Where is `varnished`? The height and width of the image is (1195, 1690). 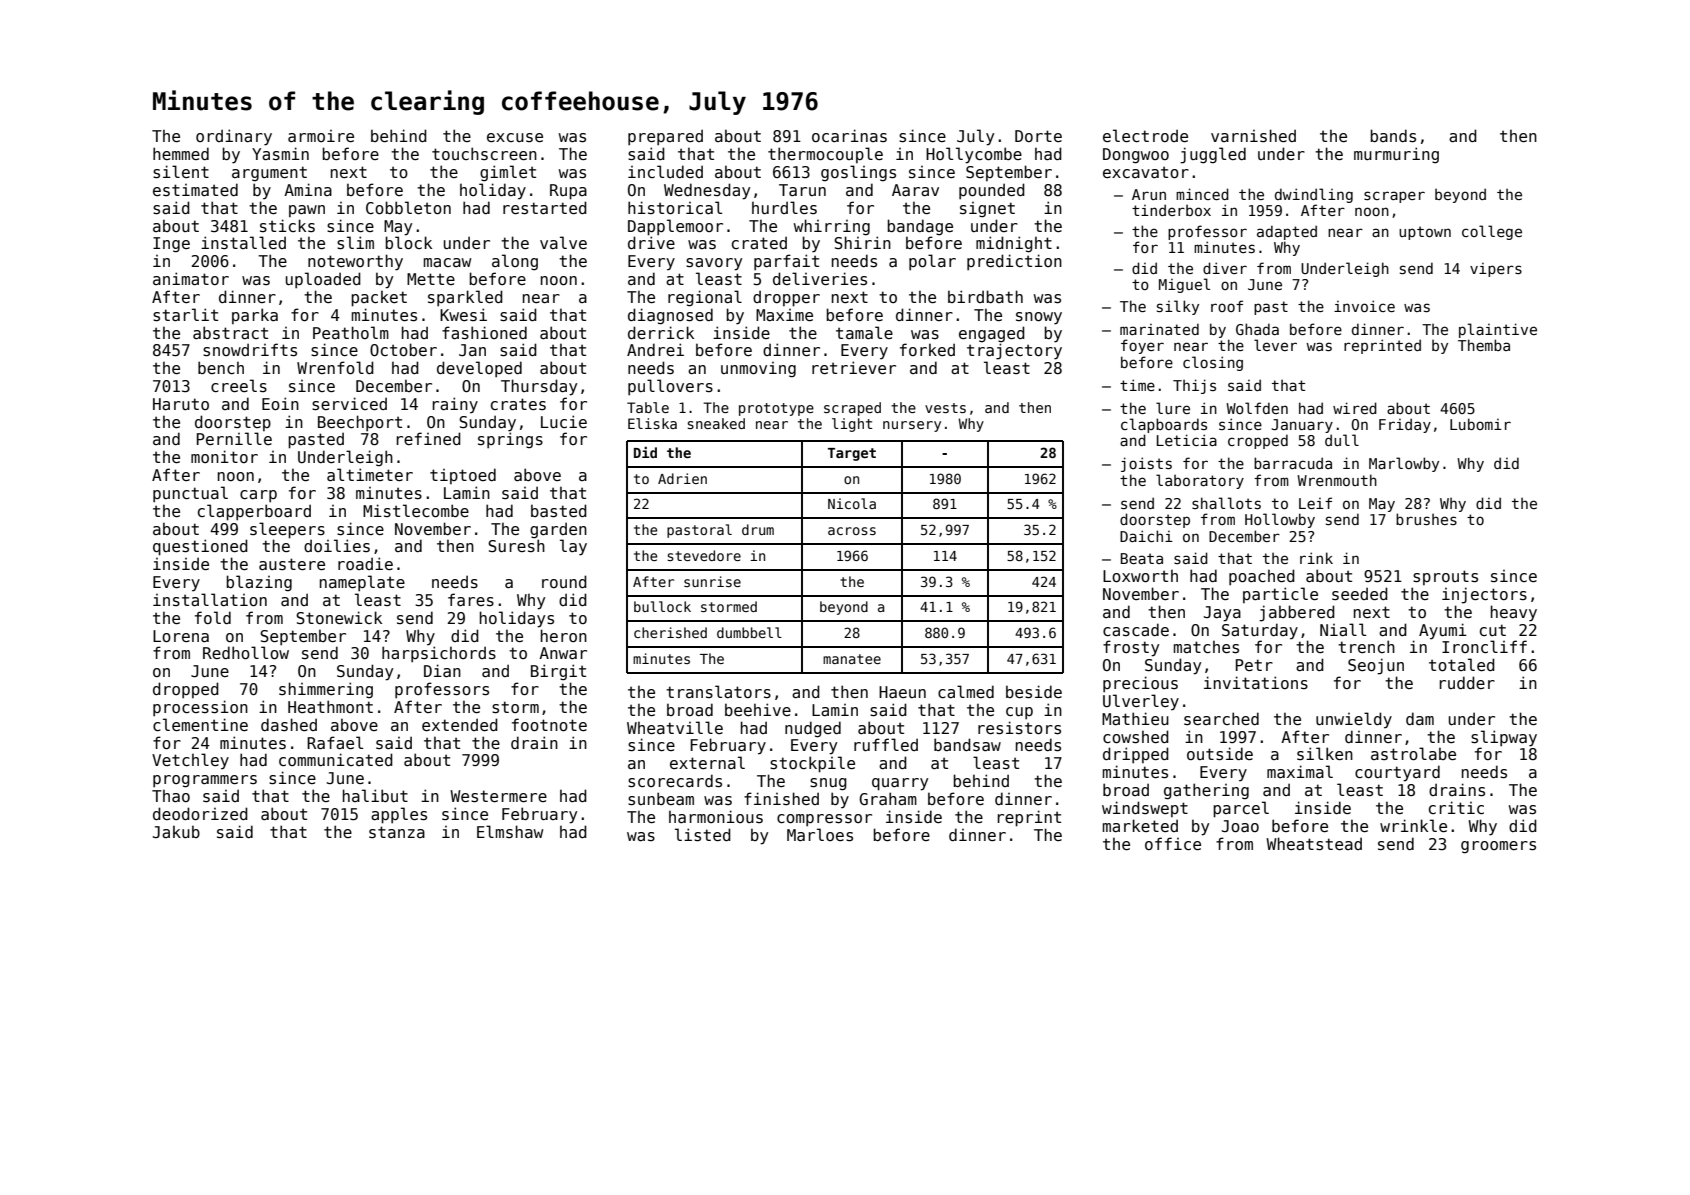
varnished is located at coordinates (1253, 136).
